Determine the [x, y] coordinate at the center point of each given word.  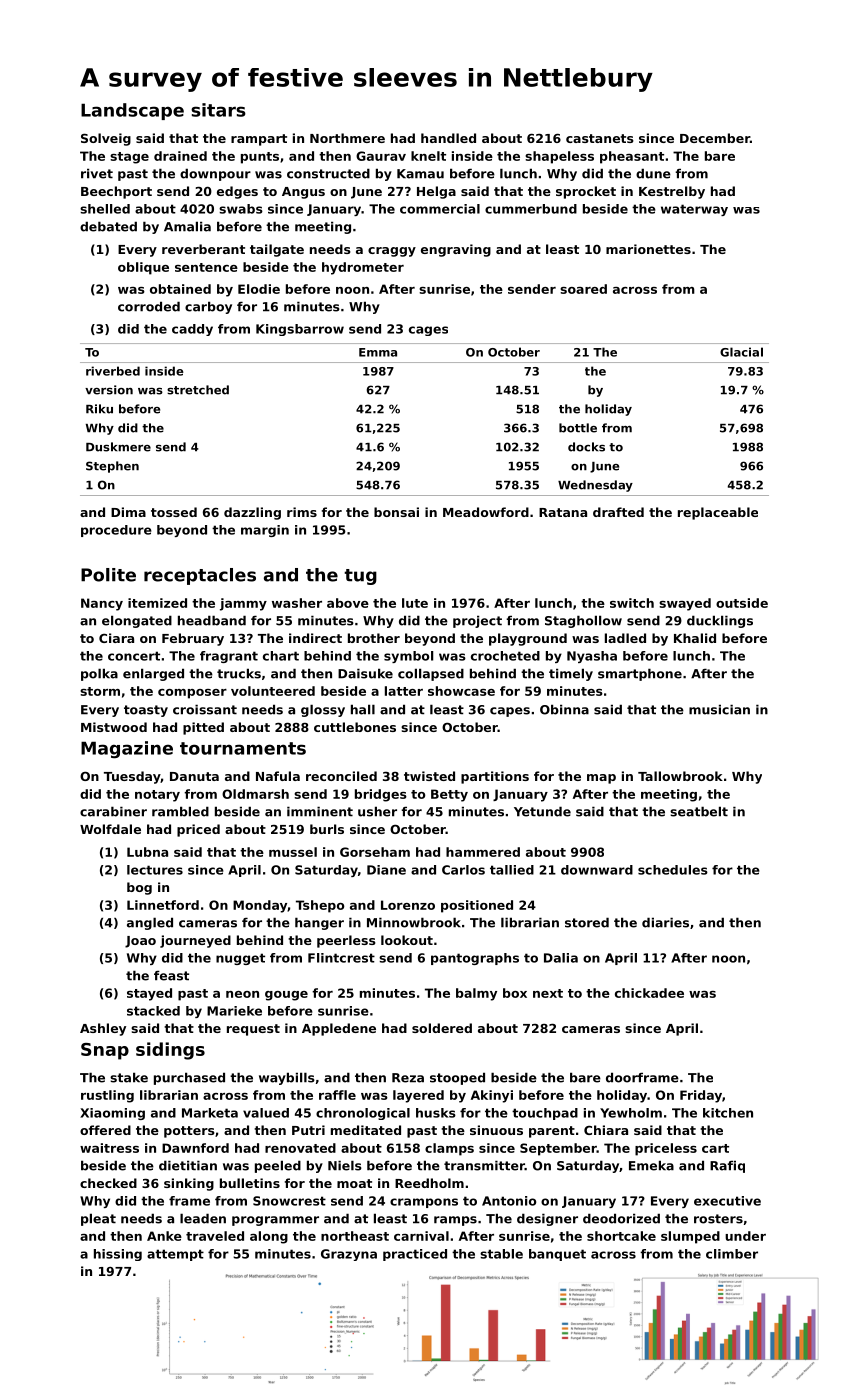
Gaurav [381, 156]
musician [719, 709]
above [348, 603]
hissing [118, 1255]
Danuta [194, 776]
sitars [218, 110]
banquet [557, 1255]
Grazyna [349, 1255]
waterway [694, 210]
